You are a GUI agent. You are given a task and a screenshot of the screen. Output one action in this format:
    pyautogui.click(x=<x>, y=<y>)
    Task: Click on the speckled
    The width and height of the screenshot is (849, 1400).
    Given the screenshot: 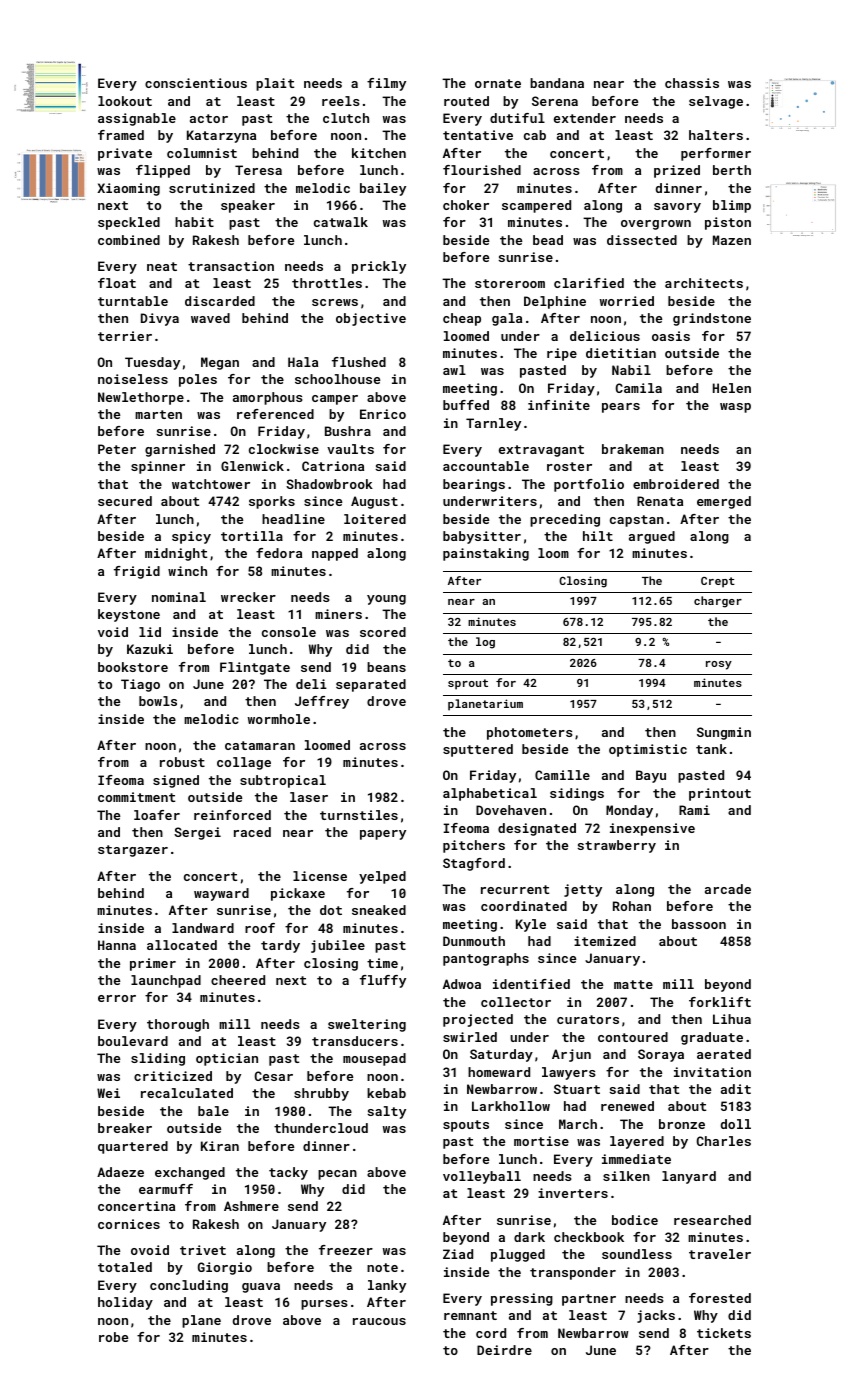 What is the action you would take?
    pyautogui.click(x=129, y=223)
